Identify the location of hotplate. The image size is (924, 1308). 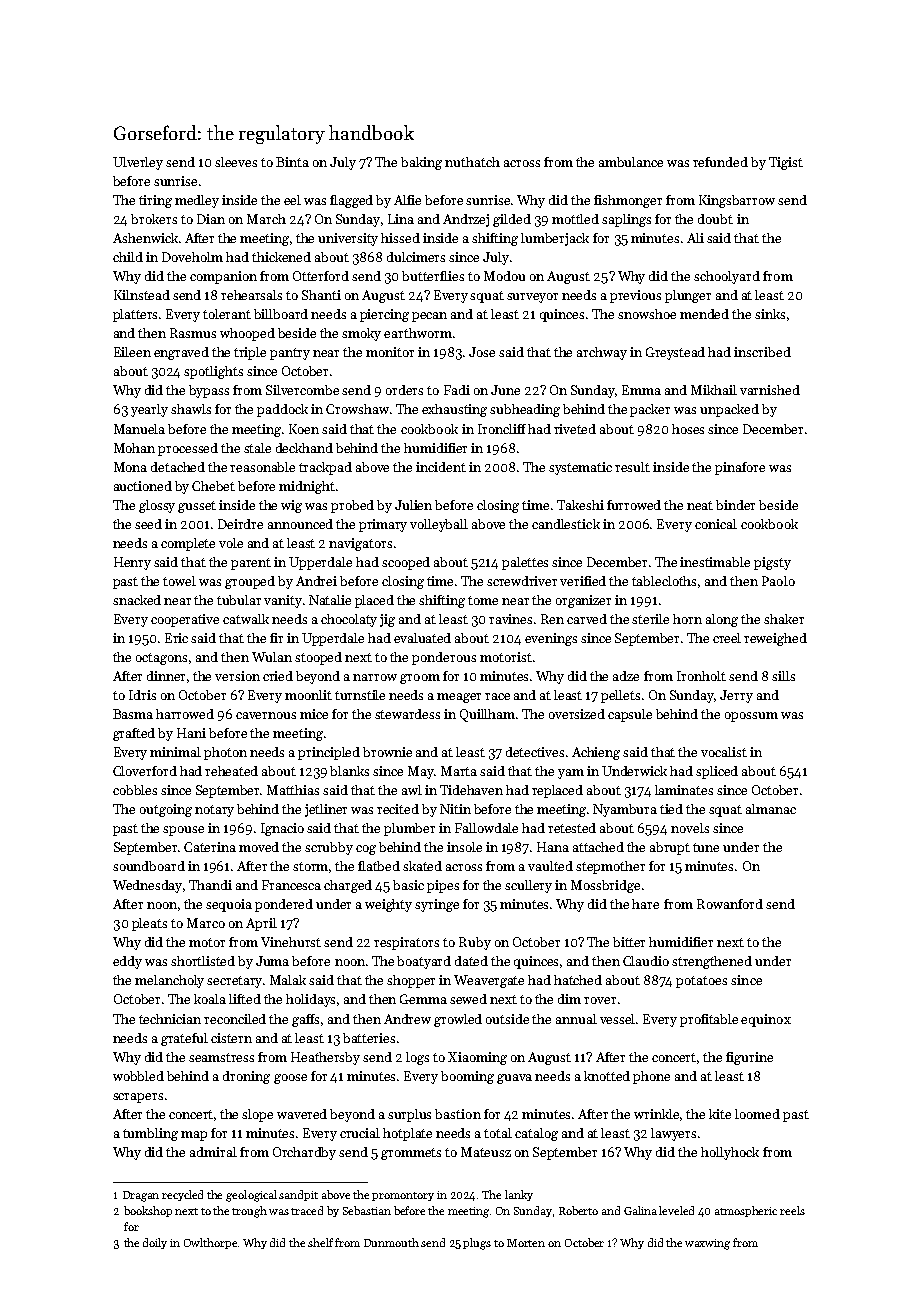
(407, 1134).
